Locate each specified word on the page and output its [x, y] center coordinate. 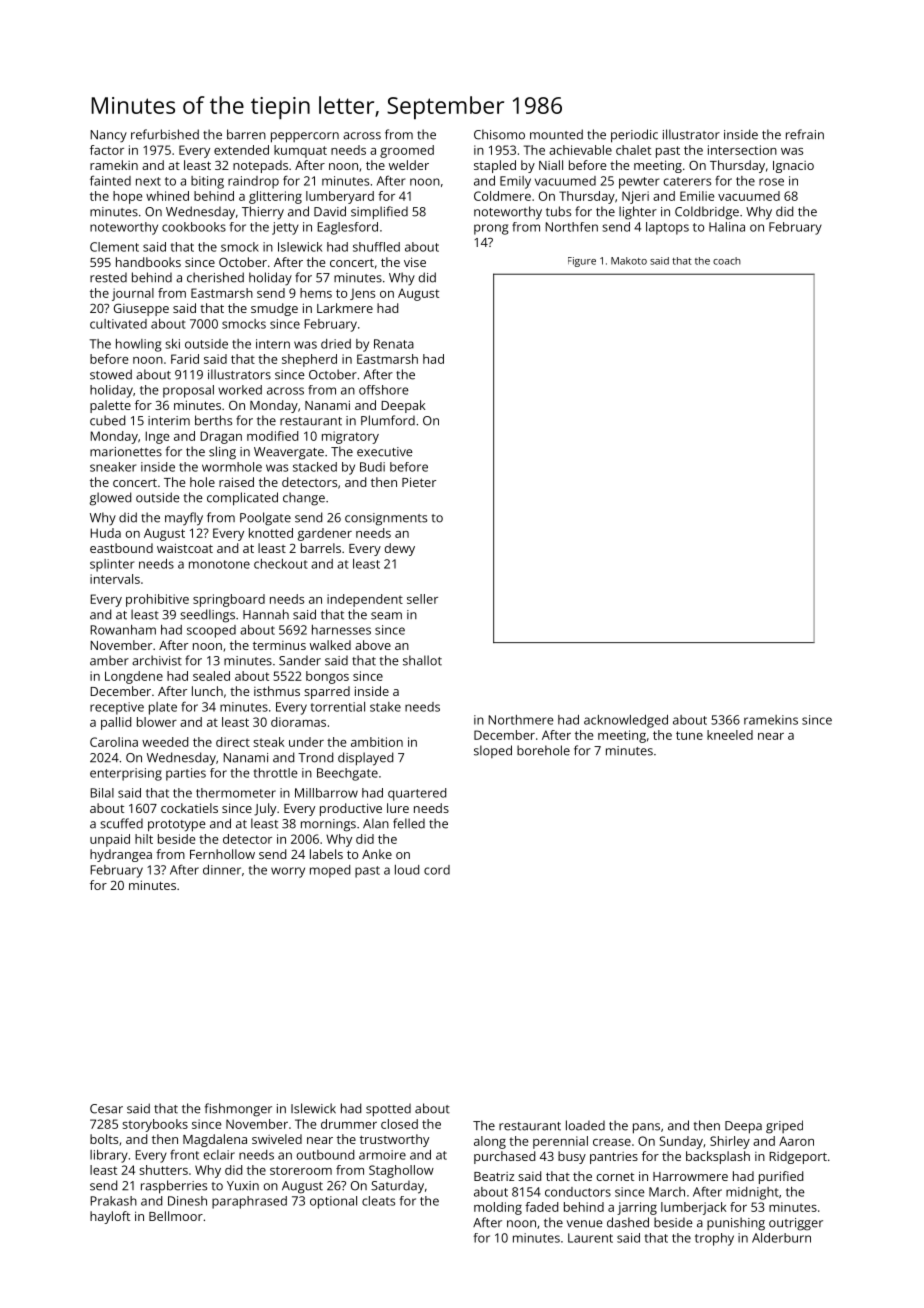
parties [186, 774]
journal [133, 294]
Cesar [106, 1109]
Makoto [629, 261]
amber [109, 660]
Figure [582, 262]
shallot [422, 660]
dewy [399, 549]
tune [689, 735]
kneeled [730, 735]
